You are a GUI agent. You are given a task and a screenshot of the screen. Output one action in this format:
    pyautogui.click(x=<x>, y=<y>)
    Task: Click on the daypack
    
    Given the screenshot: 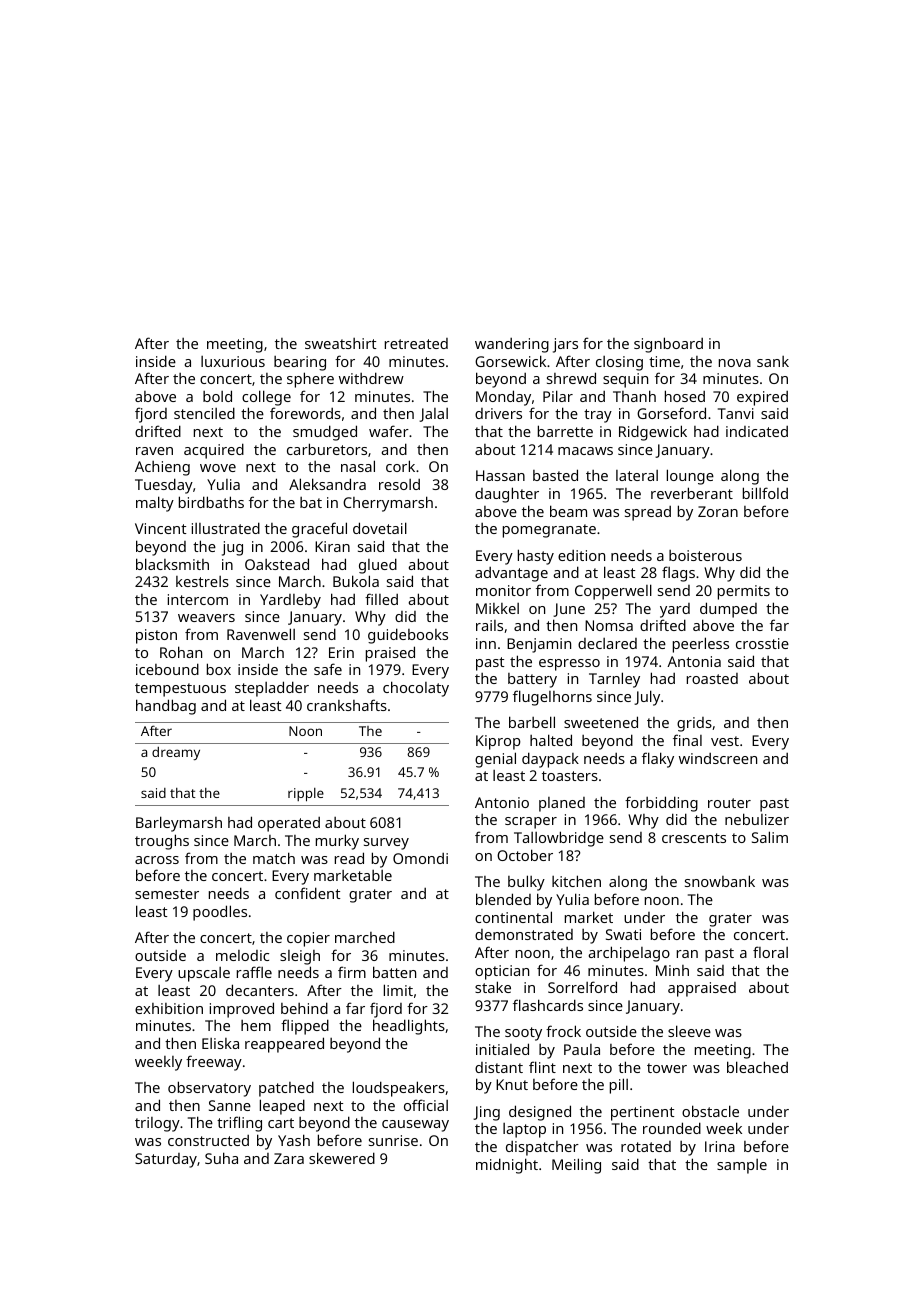 What is the action you would take?
    pyautogui.click(x=550, y=760)
